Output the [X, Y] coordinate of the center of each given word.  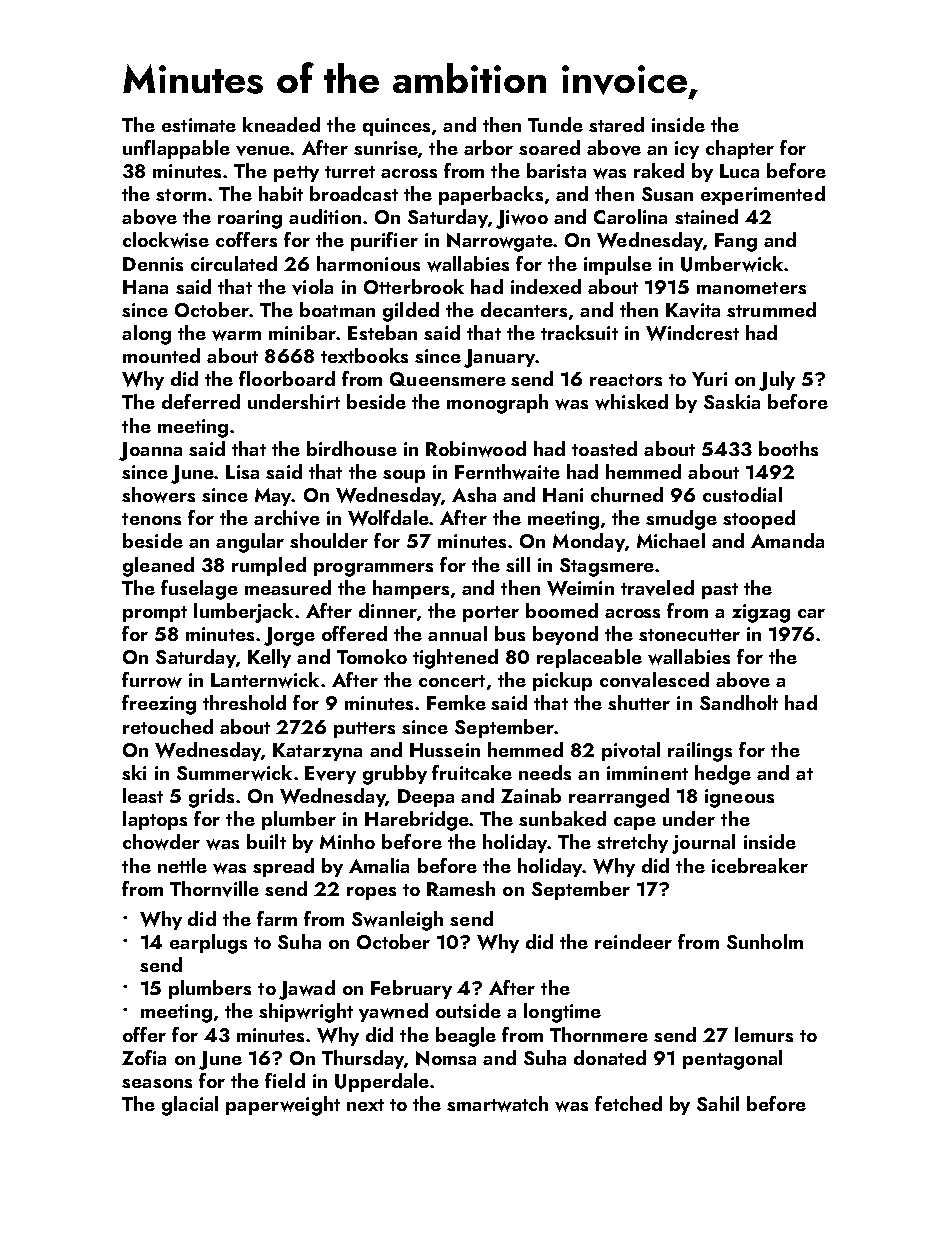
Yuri [709, 379]
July [777, 381]
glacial [190, 1106]
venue [263, 151]
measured [288, 587]
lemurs [764, 1034]
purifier [384, 241]
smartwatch [497, 1104]
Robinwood [476, 449]
